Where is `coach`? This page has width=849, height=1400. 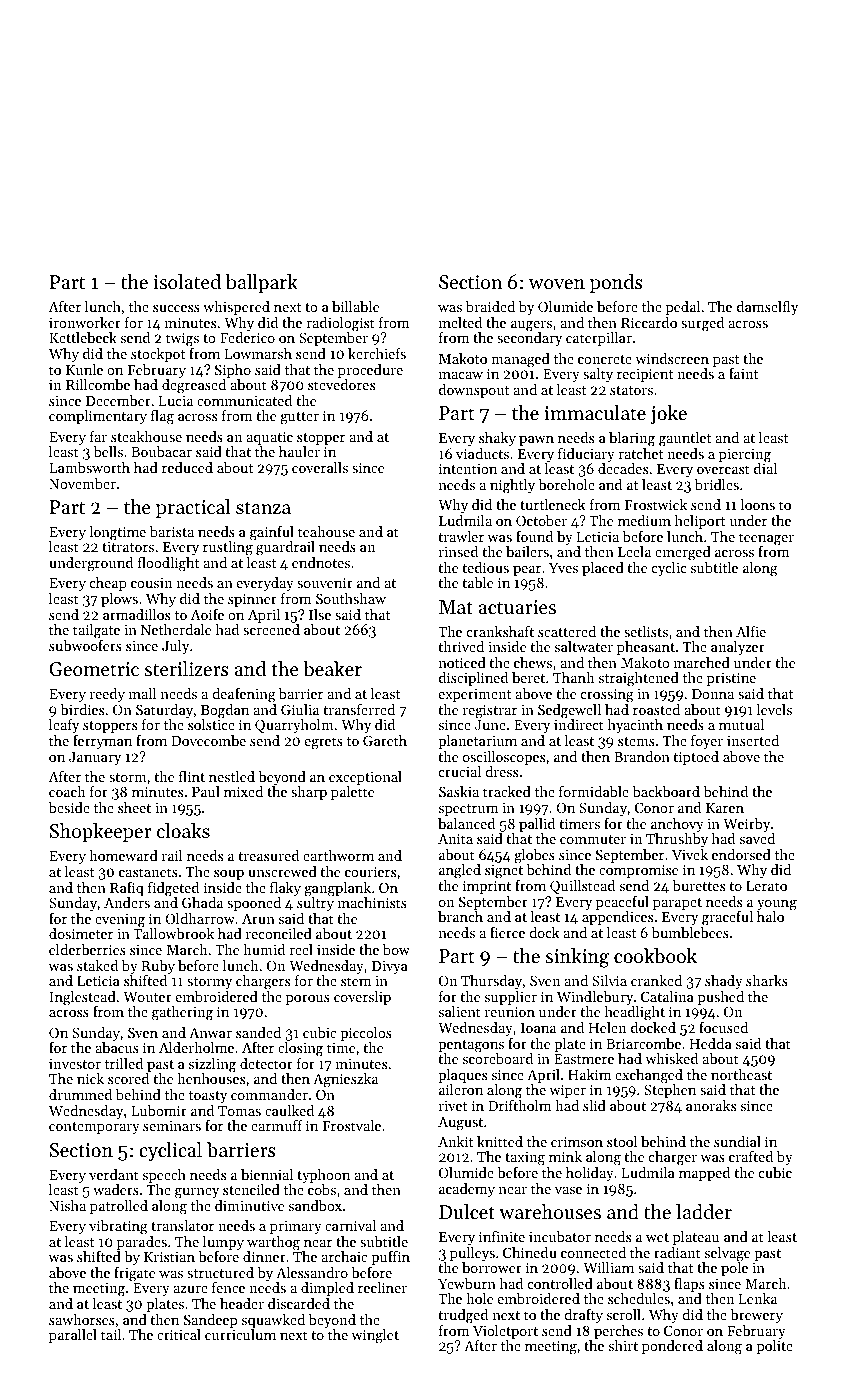 coach is located at coordinates (67, 791).
